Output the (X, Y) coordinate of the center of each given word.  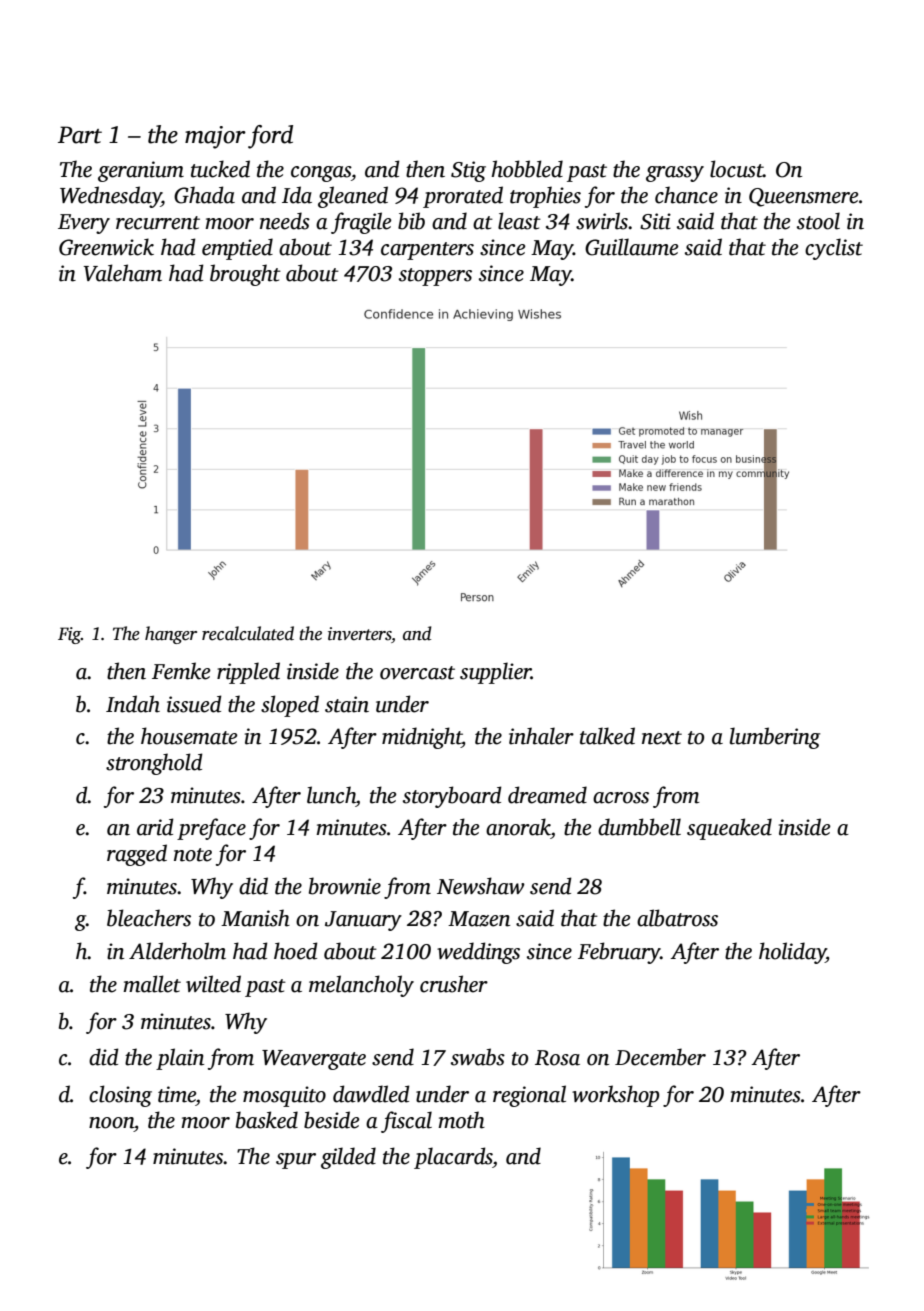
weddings (478, 953)
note (193, 855)
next (662, 738)
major (215, 137)
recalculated (248, 633)
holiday (792, 953)
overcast (417, 673)
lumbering (775, 738)
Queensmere (803, 197)
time (177, 1094)
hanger (171, 635)
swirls (602, 221)
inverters (360, 635)
